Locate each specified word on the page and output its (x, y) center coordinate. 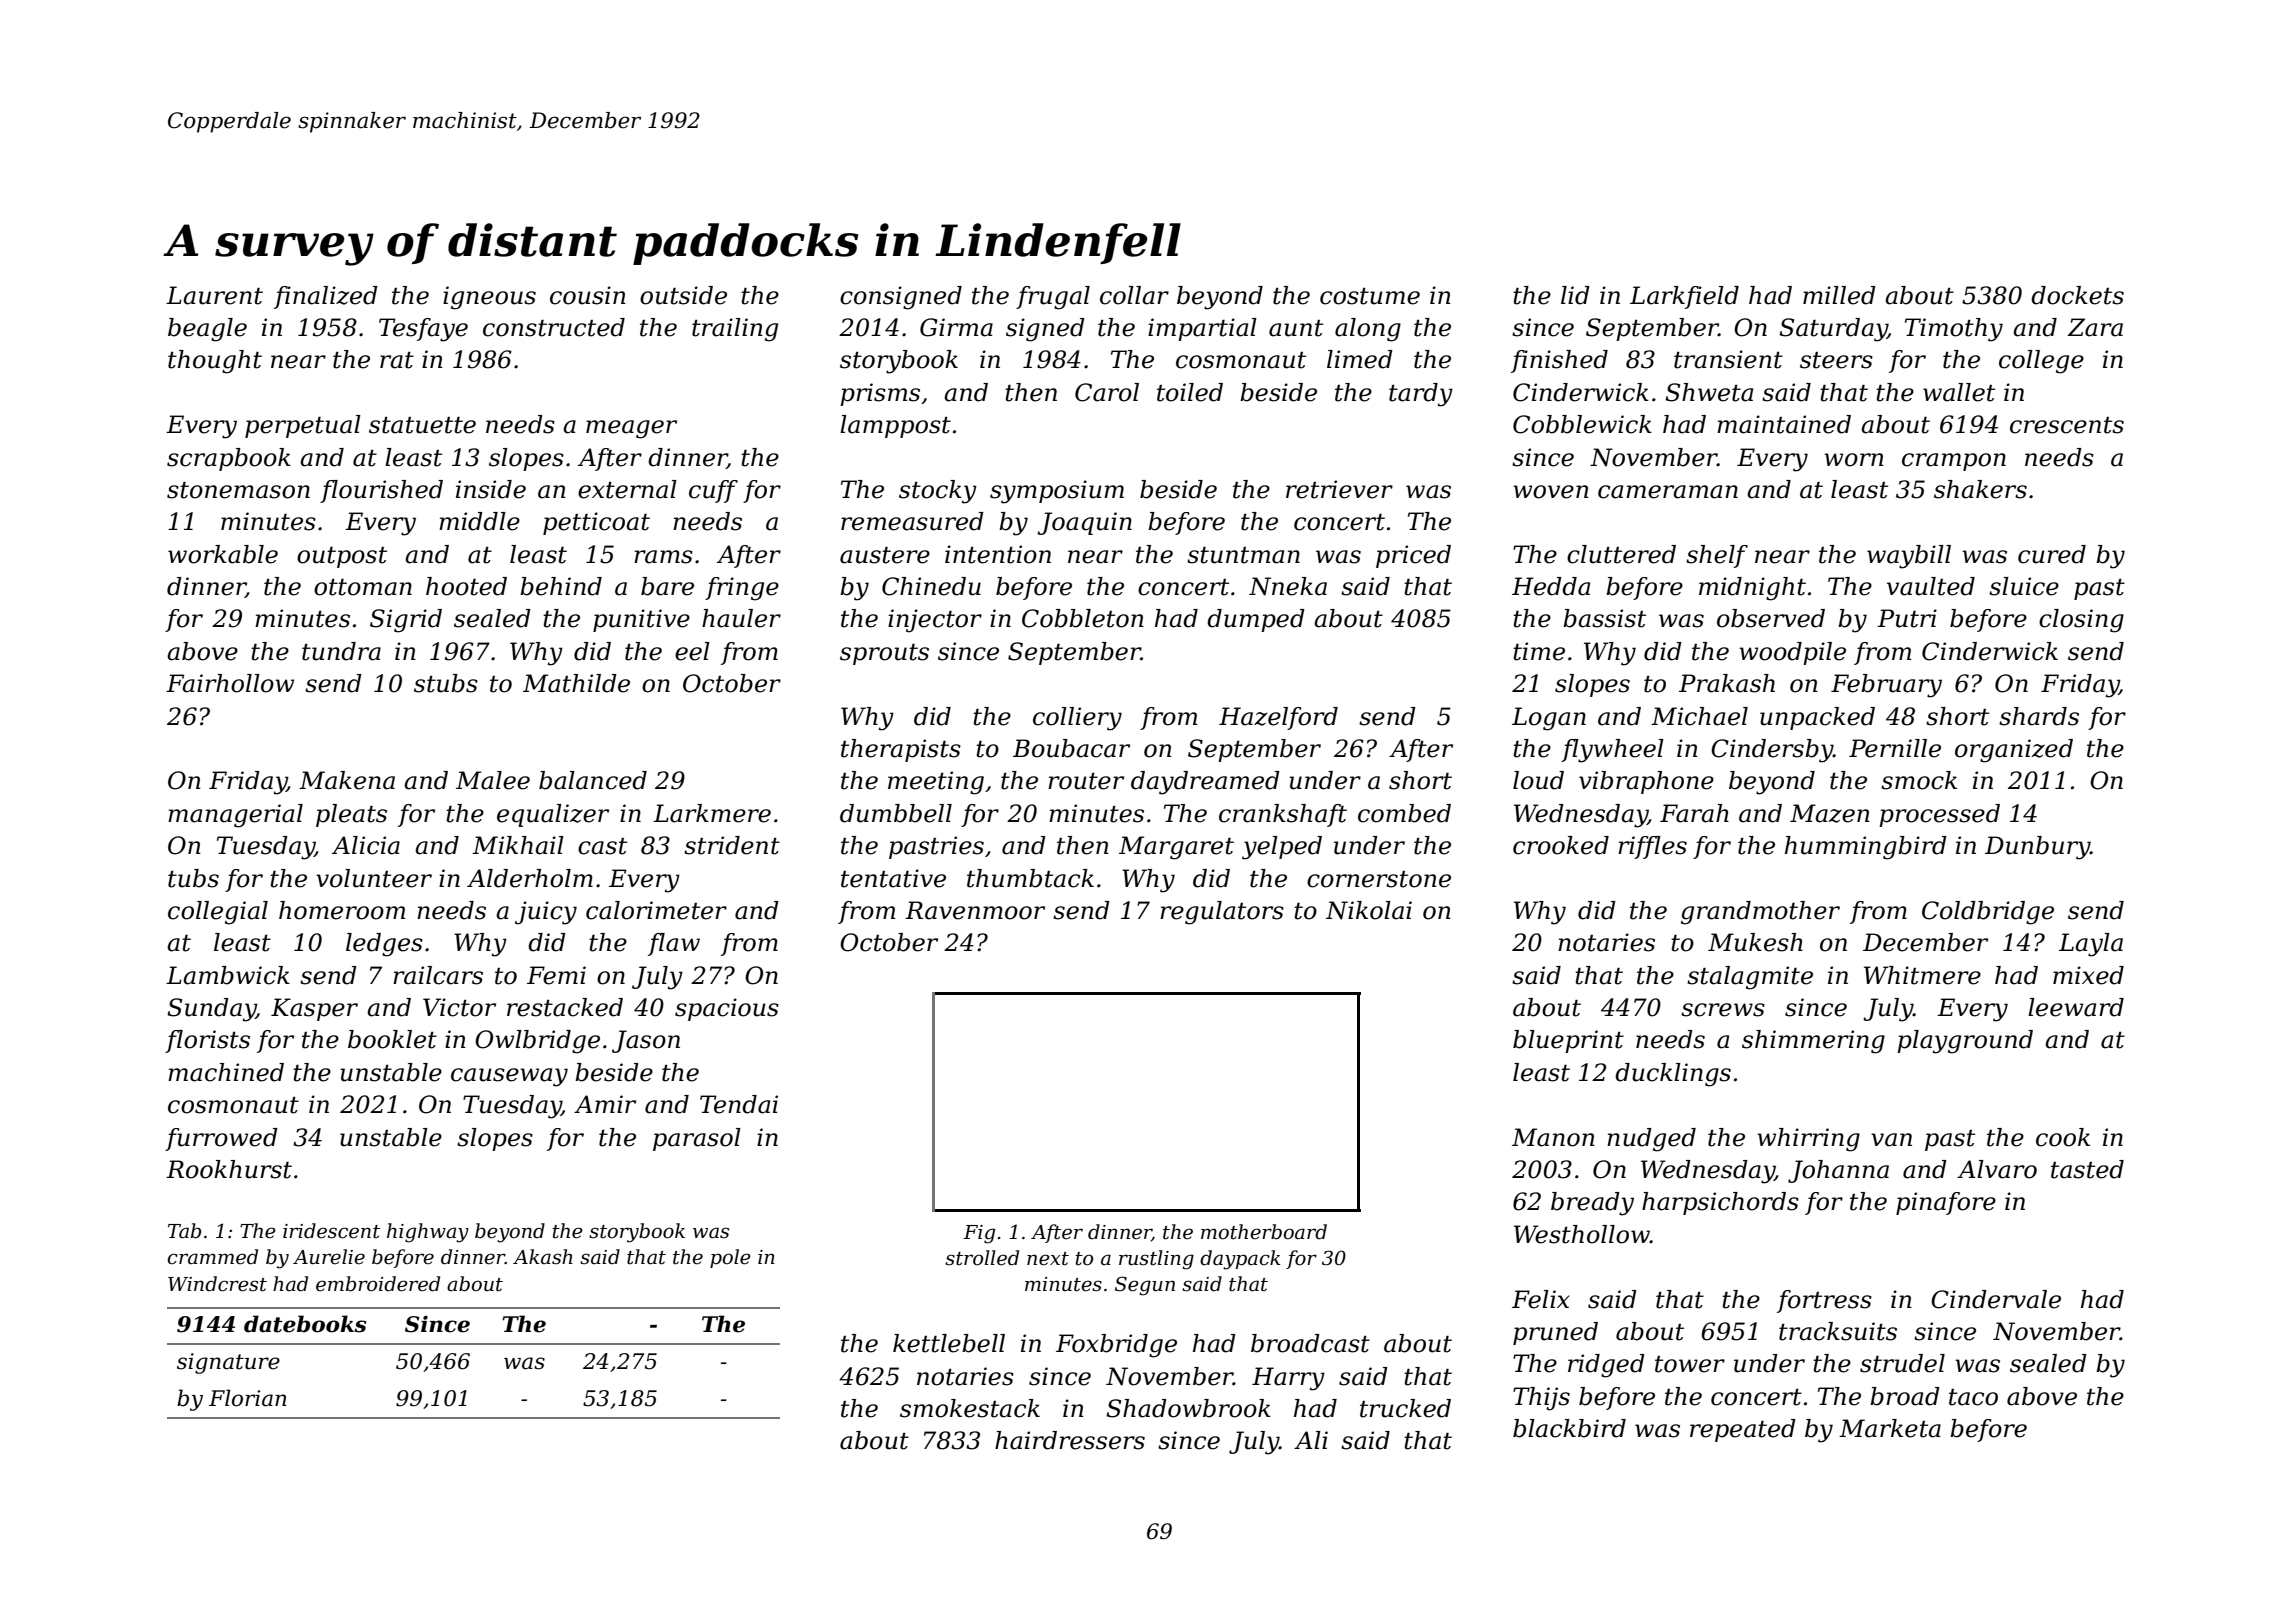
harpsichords (1720, 1203)
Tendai (739, 1104)
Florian (248, 1398)
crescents (2067, 425)
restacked (565, 1007)
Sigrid (406, 621)
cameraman (1668, 492)
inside (491, 489)
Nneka (1288, 586)
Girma (956, 327)
